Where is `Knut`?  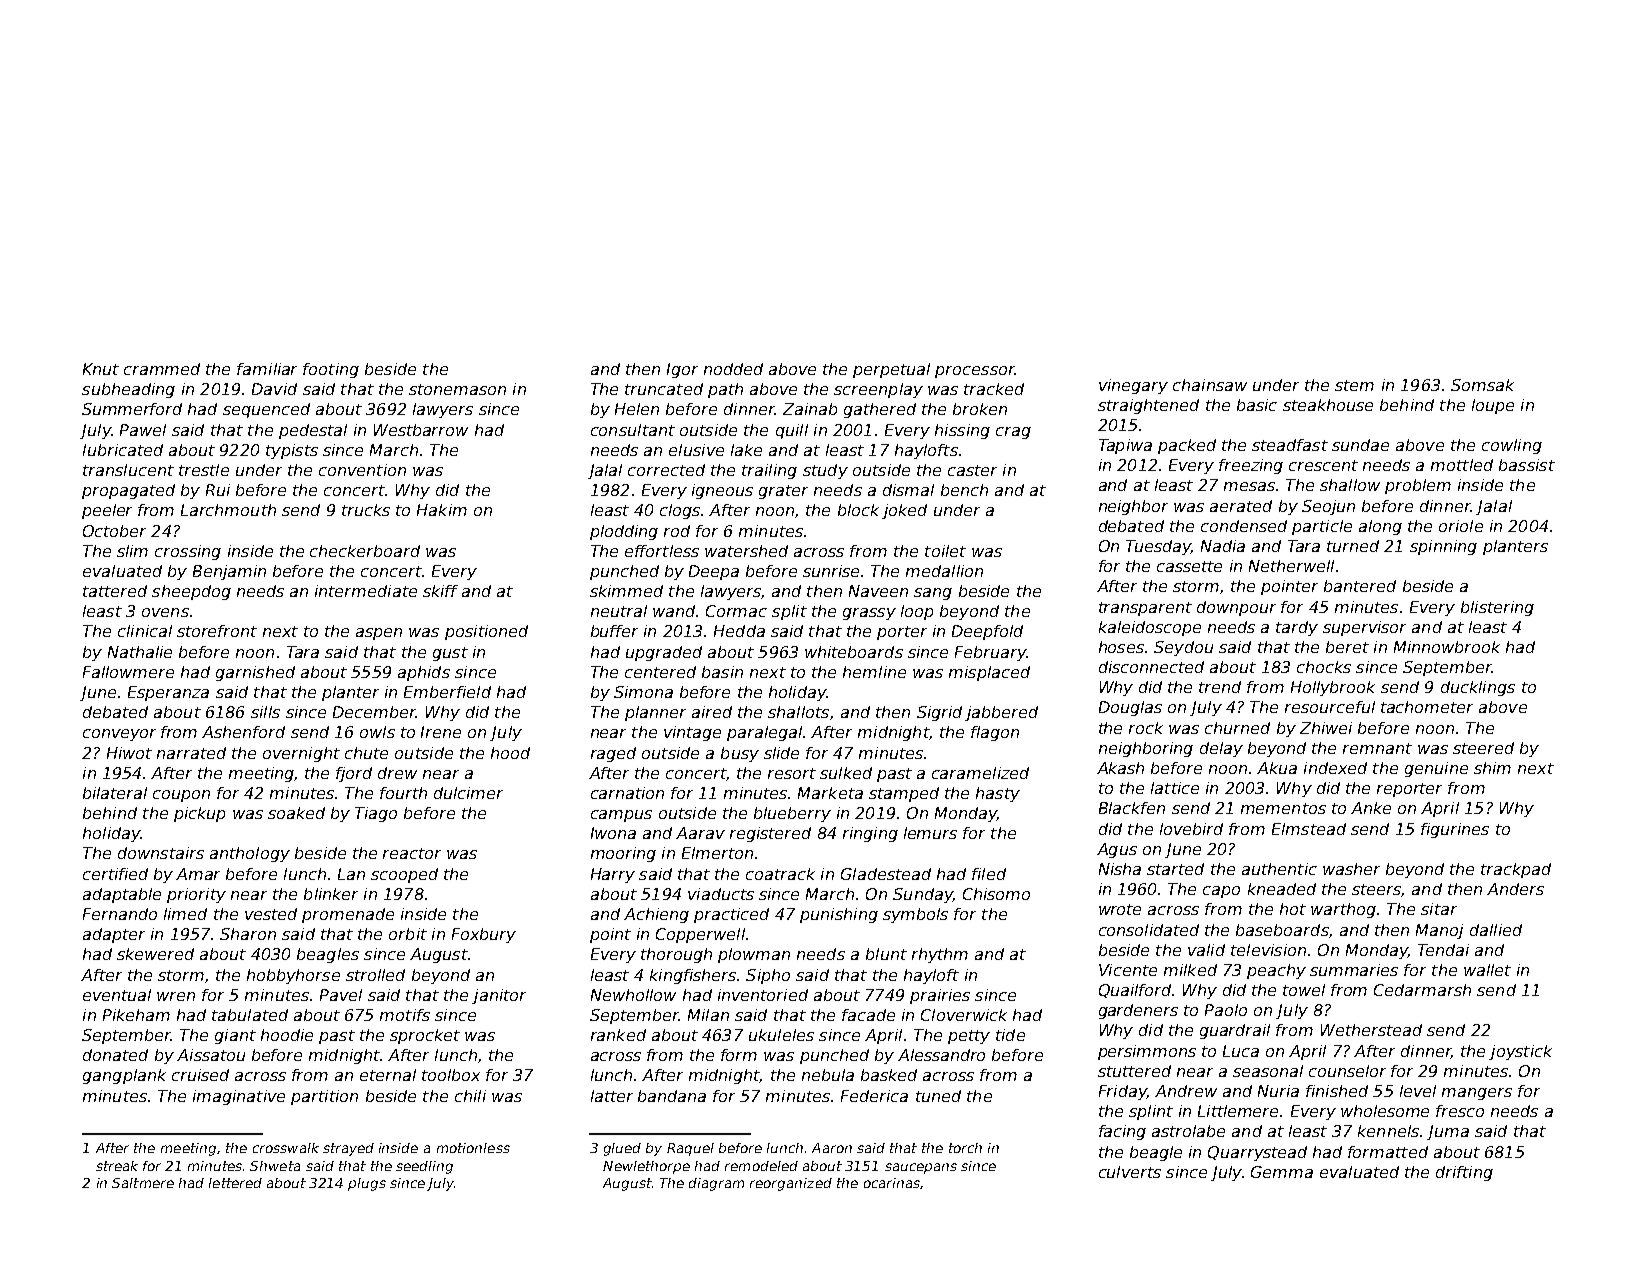
Knut is located at coordinates (101, 369).
